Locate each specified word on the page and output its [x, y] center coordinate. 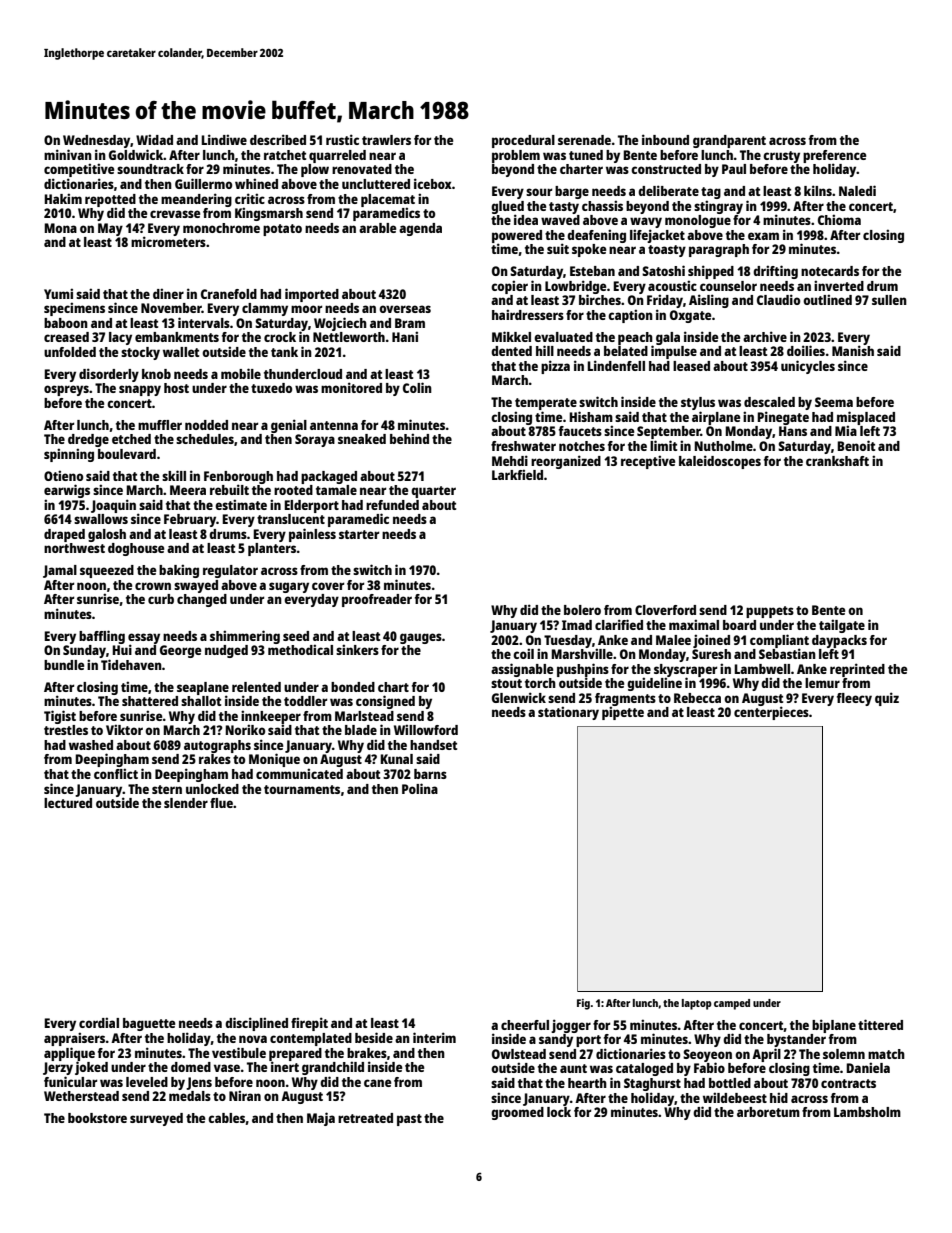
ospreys [66, 390]
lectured [68, 803]
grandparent [729, 141]
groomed [517, 1113]
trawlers [386, 140]
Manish [853, 351]
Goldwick [136, 154]
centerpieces [771, 713]
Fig [583, 1004]
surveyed [156, 1119]
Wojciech [340, 324]
